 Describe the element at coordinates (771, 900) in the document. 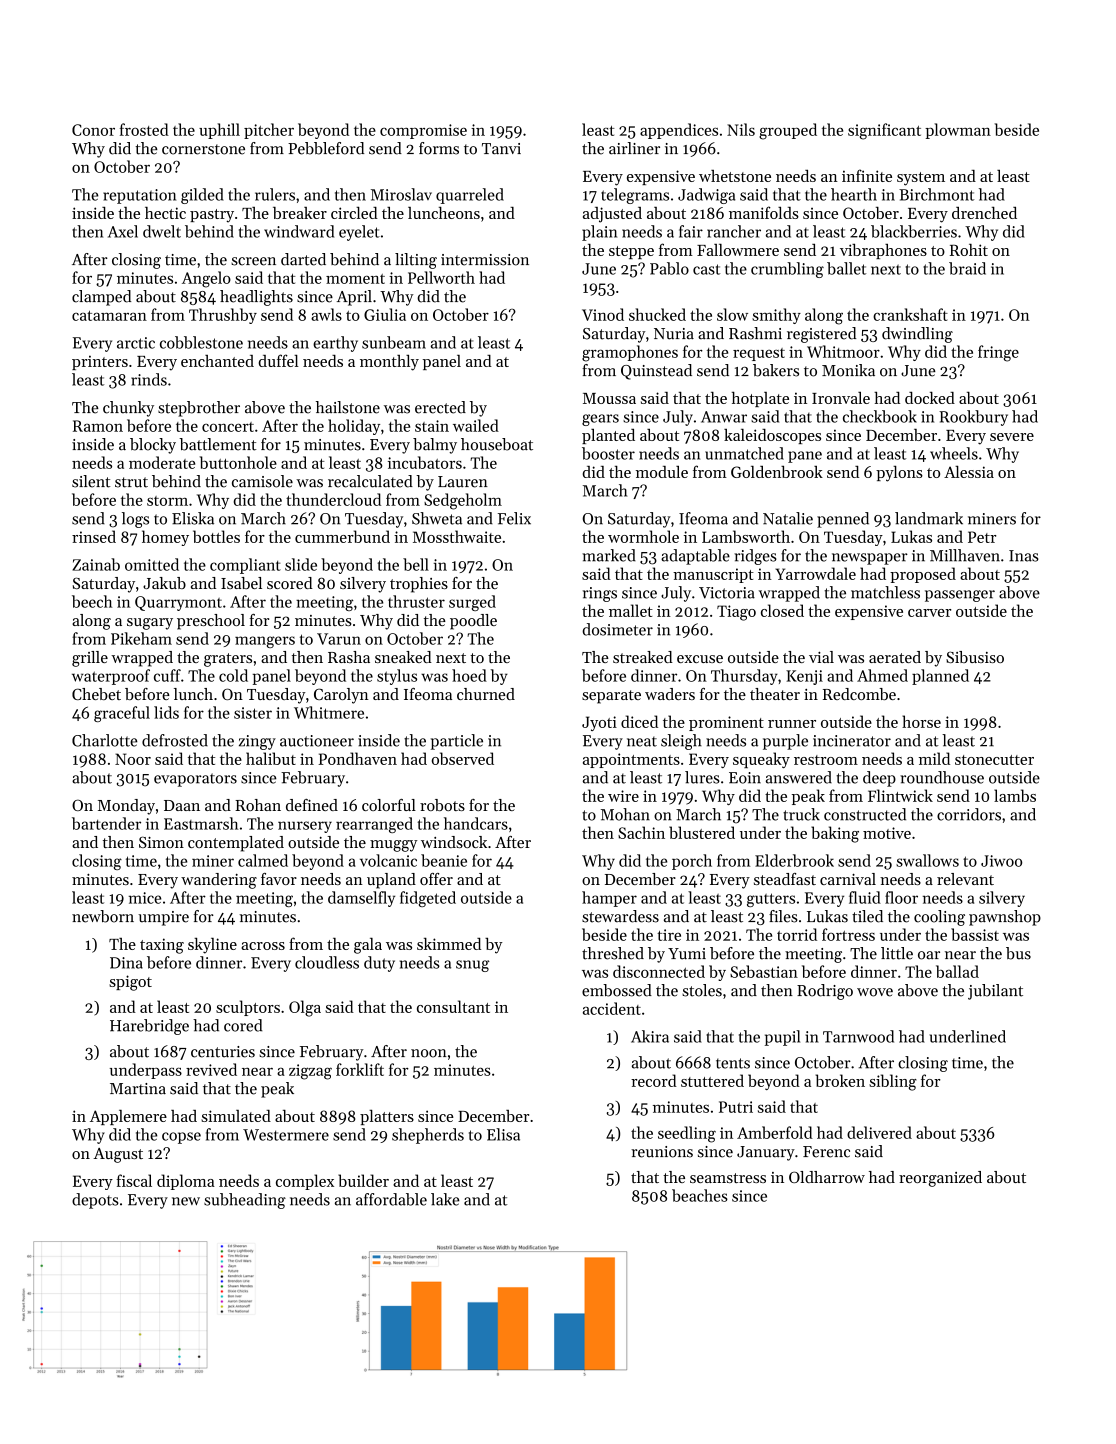

I see `gutters` at that location.
